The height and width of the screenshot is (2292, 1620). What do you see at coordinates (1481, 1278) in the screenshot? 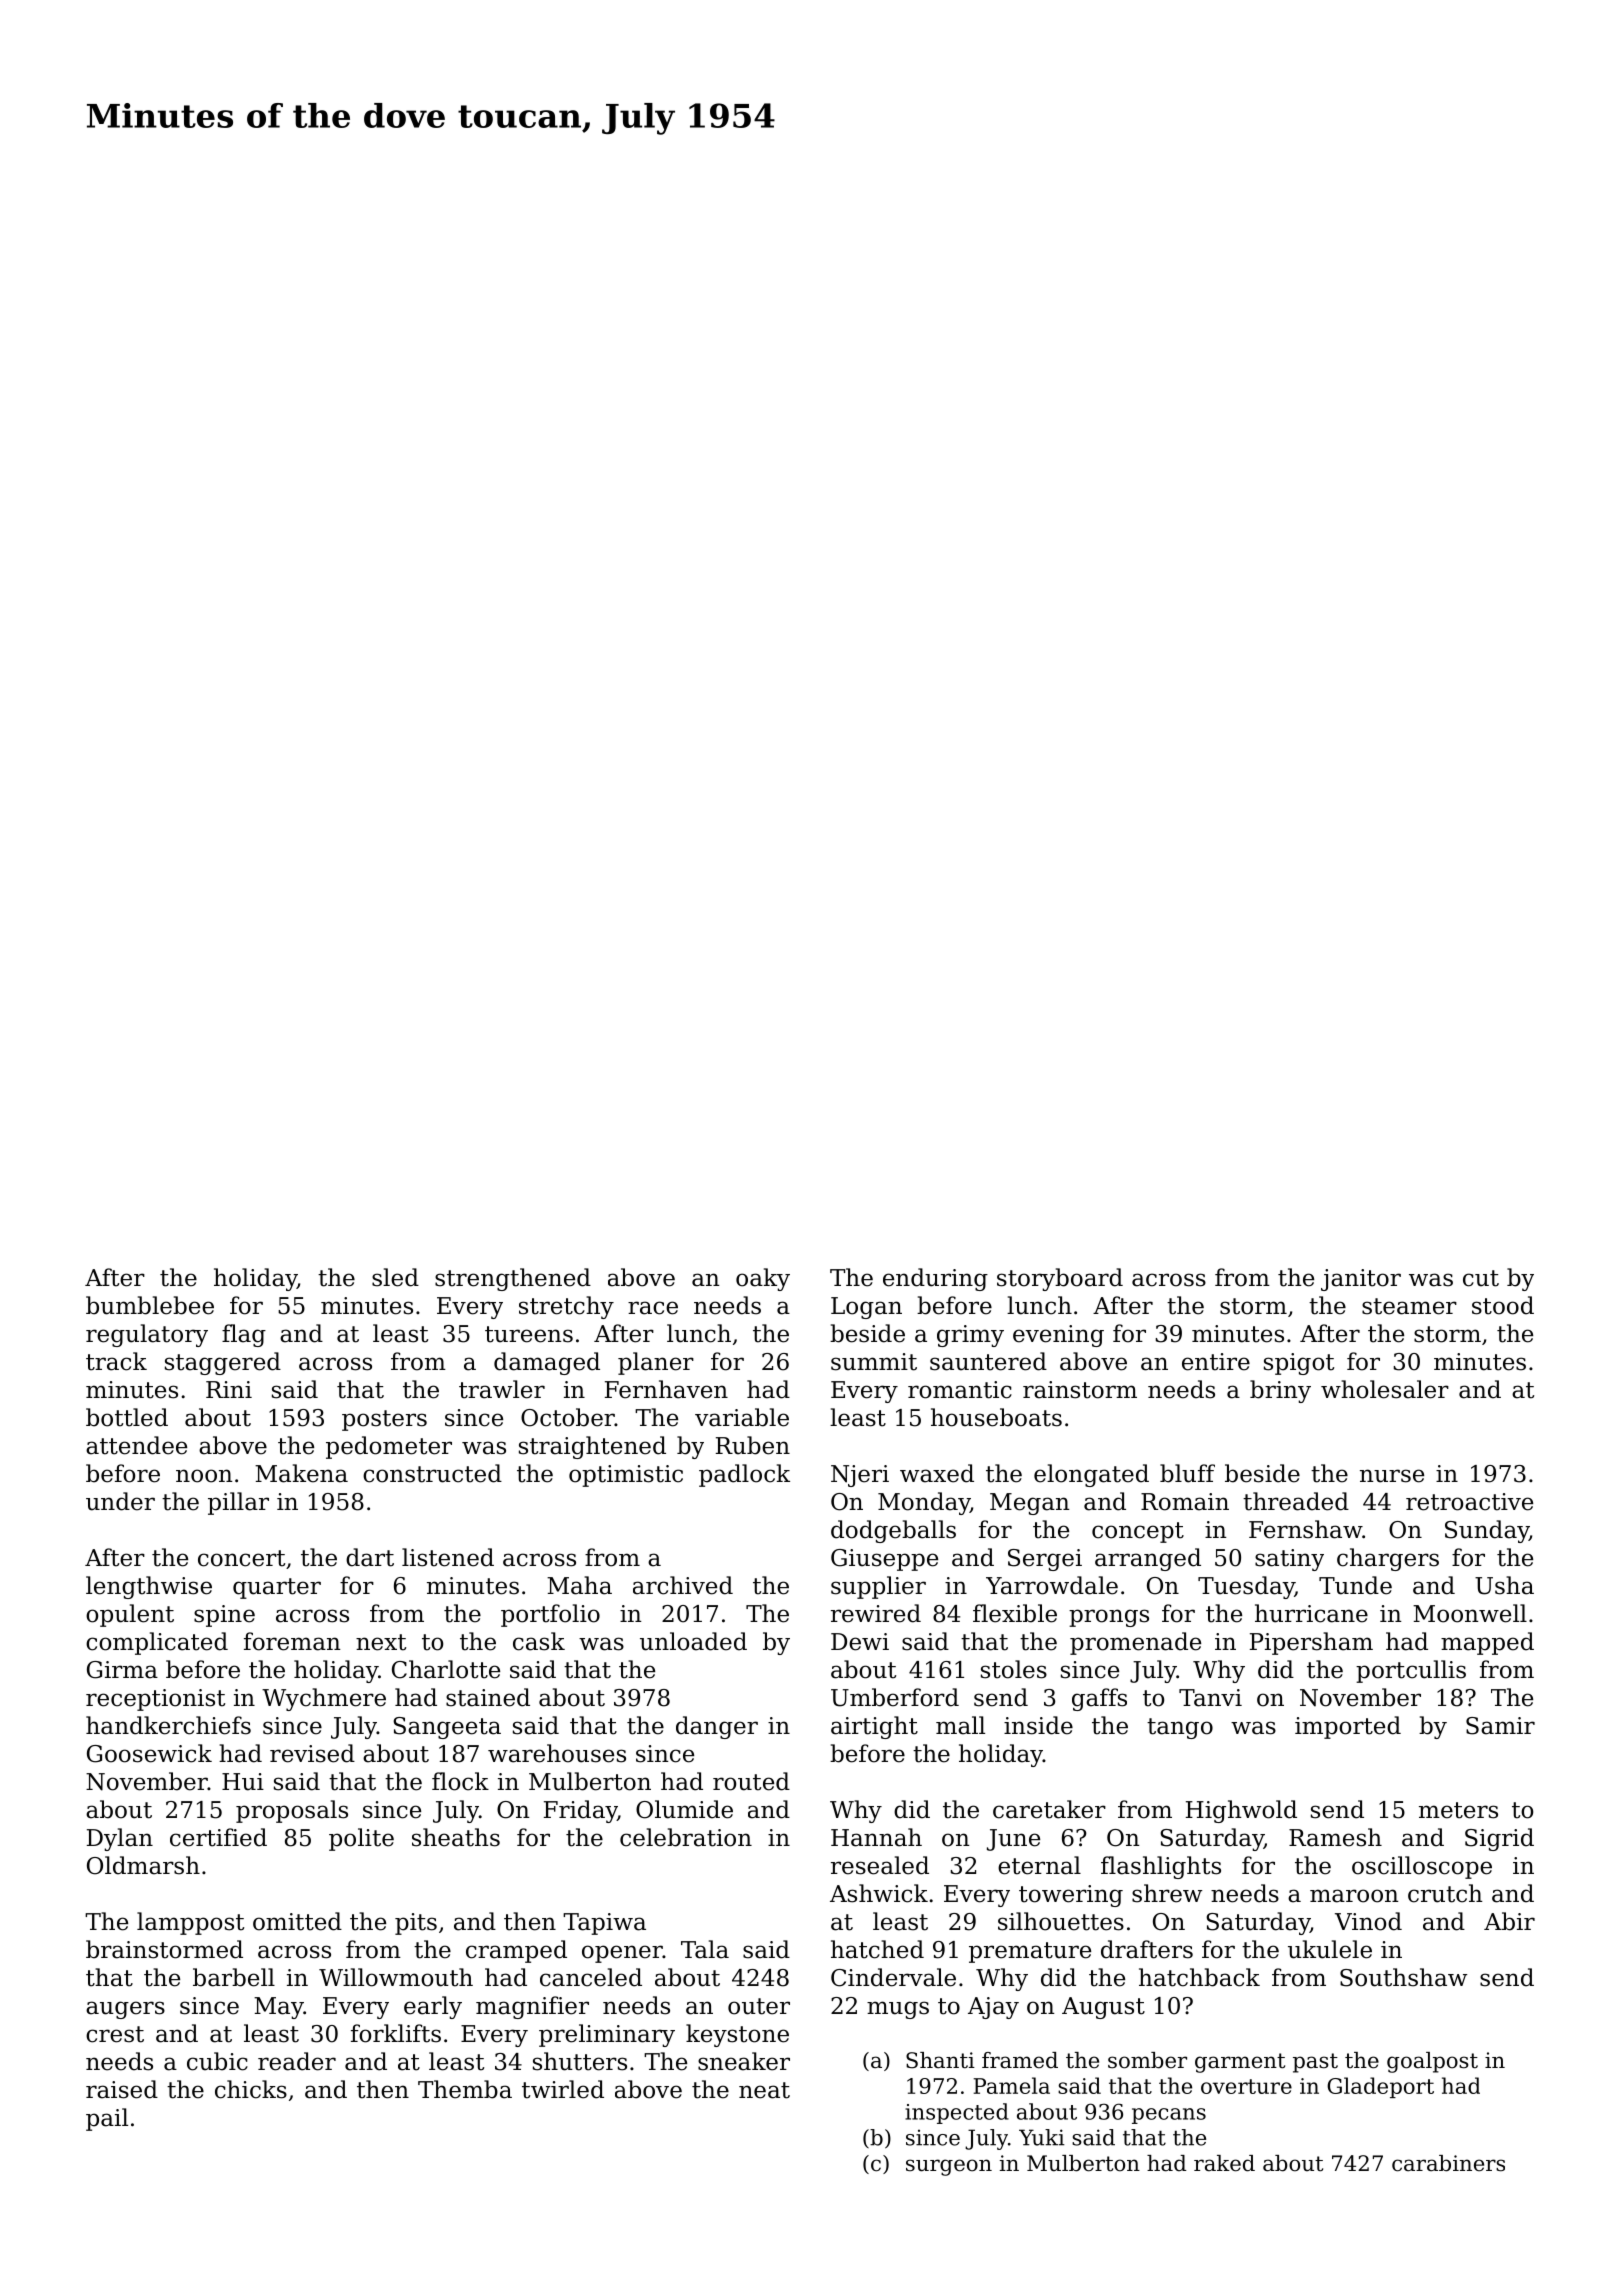
I see `cut` at bounding box center [1481, 1278].
